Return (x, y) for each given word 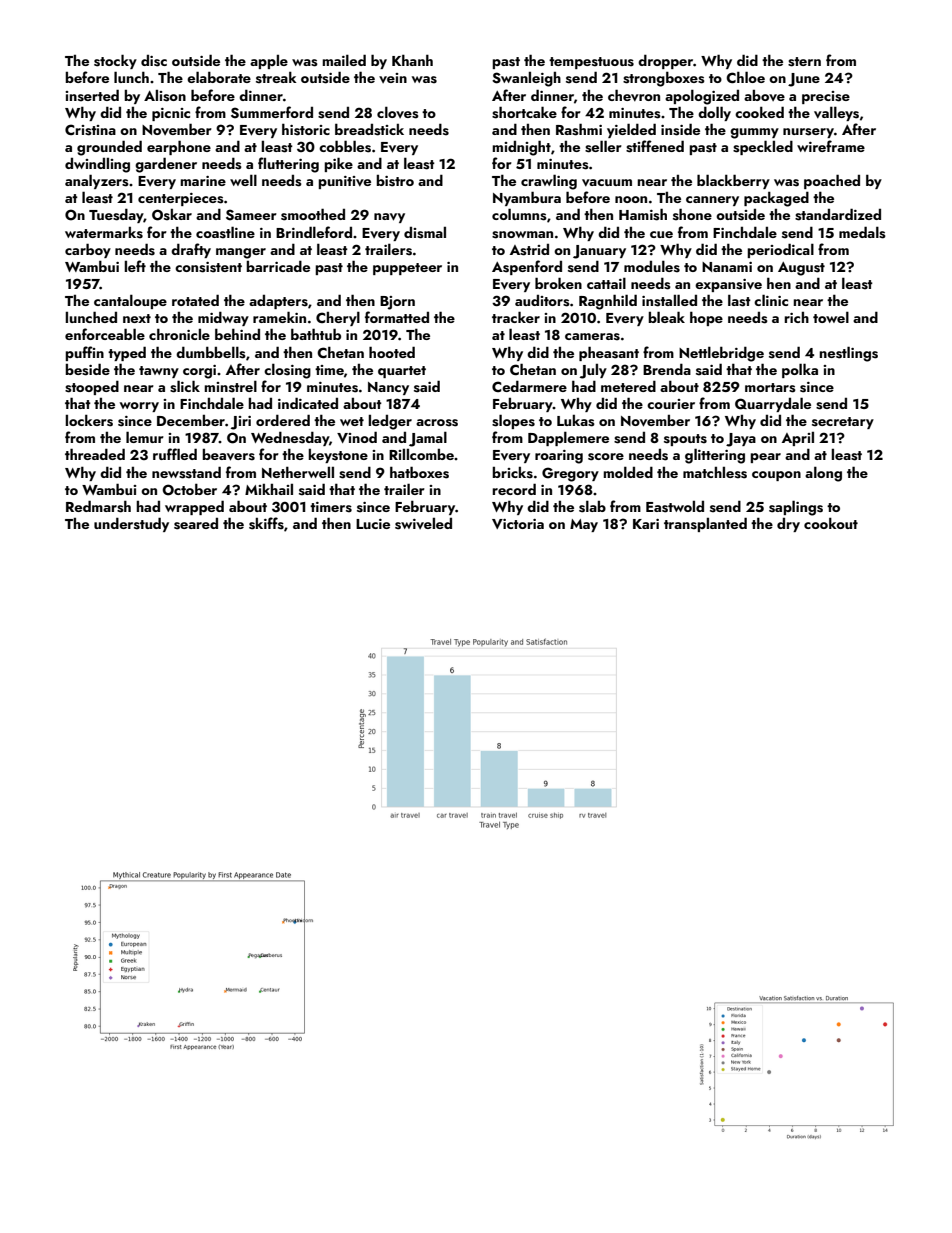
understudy (131, 524)
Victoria (518, 524)
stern (804, 62)
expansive (728, 285)
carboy (88, 250)
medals (862, 232)
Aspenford (527, 267)
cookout (831, 523)
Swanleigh (526, 79)
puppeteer (407, 269)
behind (237, 334)
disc (154, 61)
